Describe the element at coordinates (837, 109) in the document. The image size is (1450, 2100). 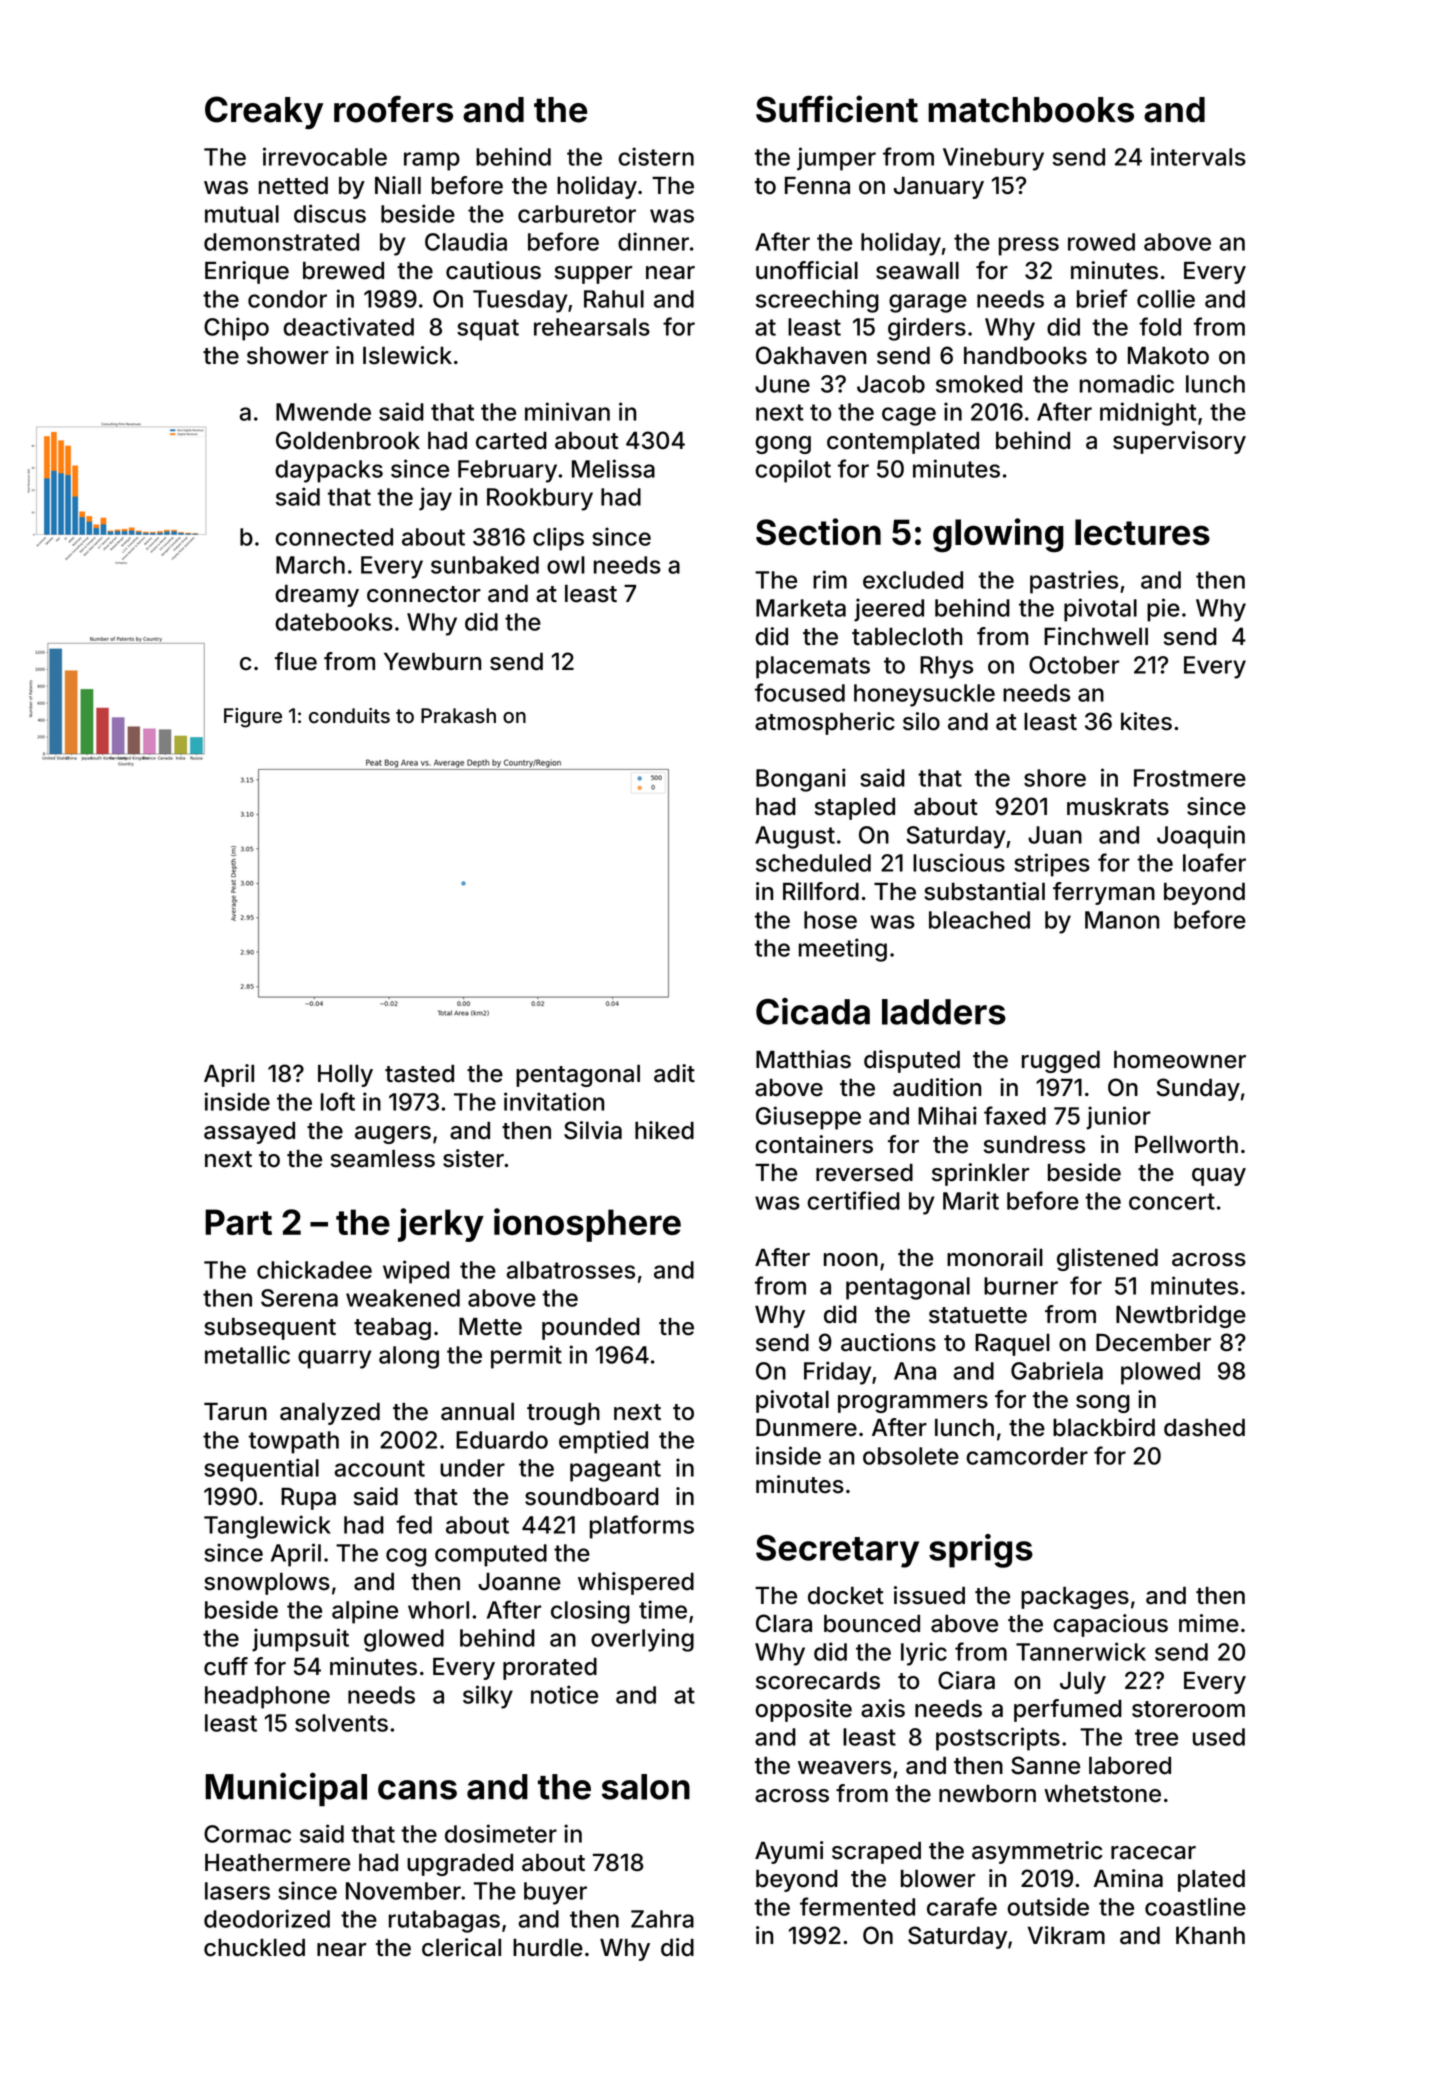
I see `Sufficient` at that location.
